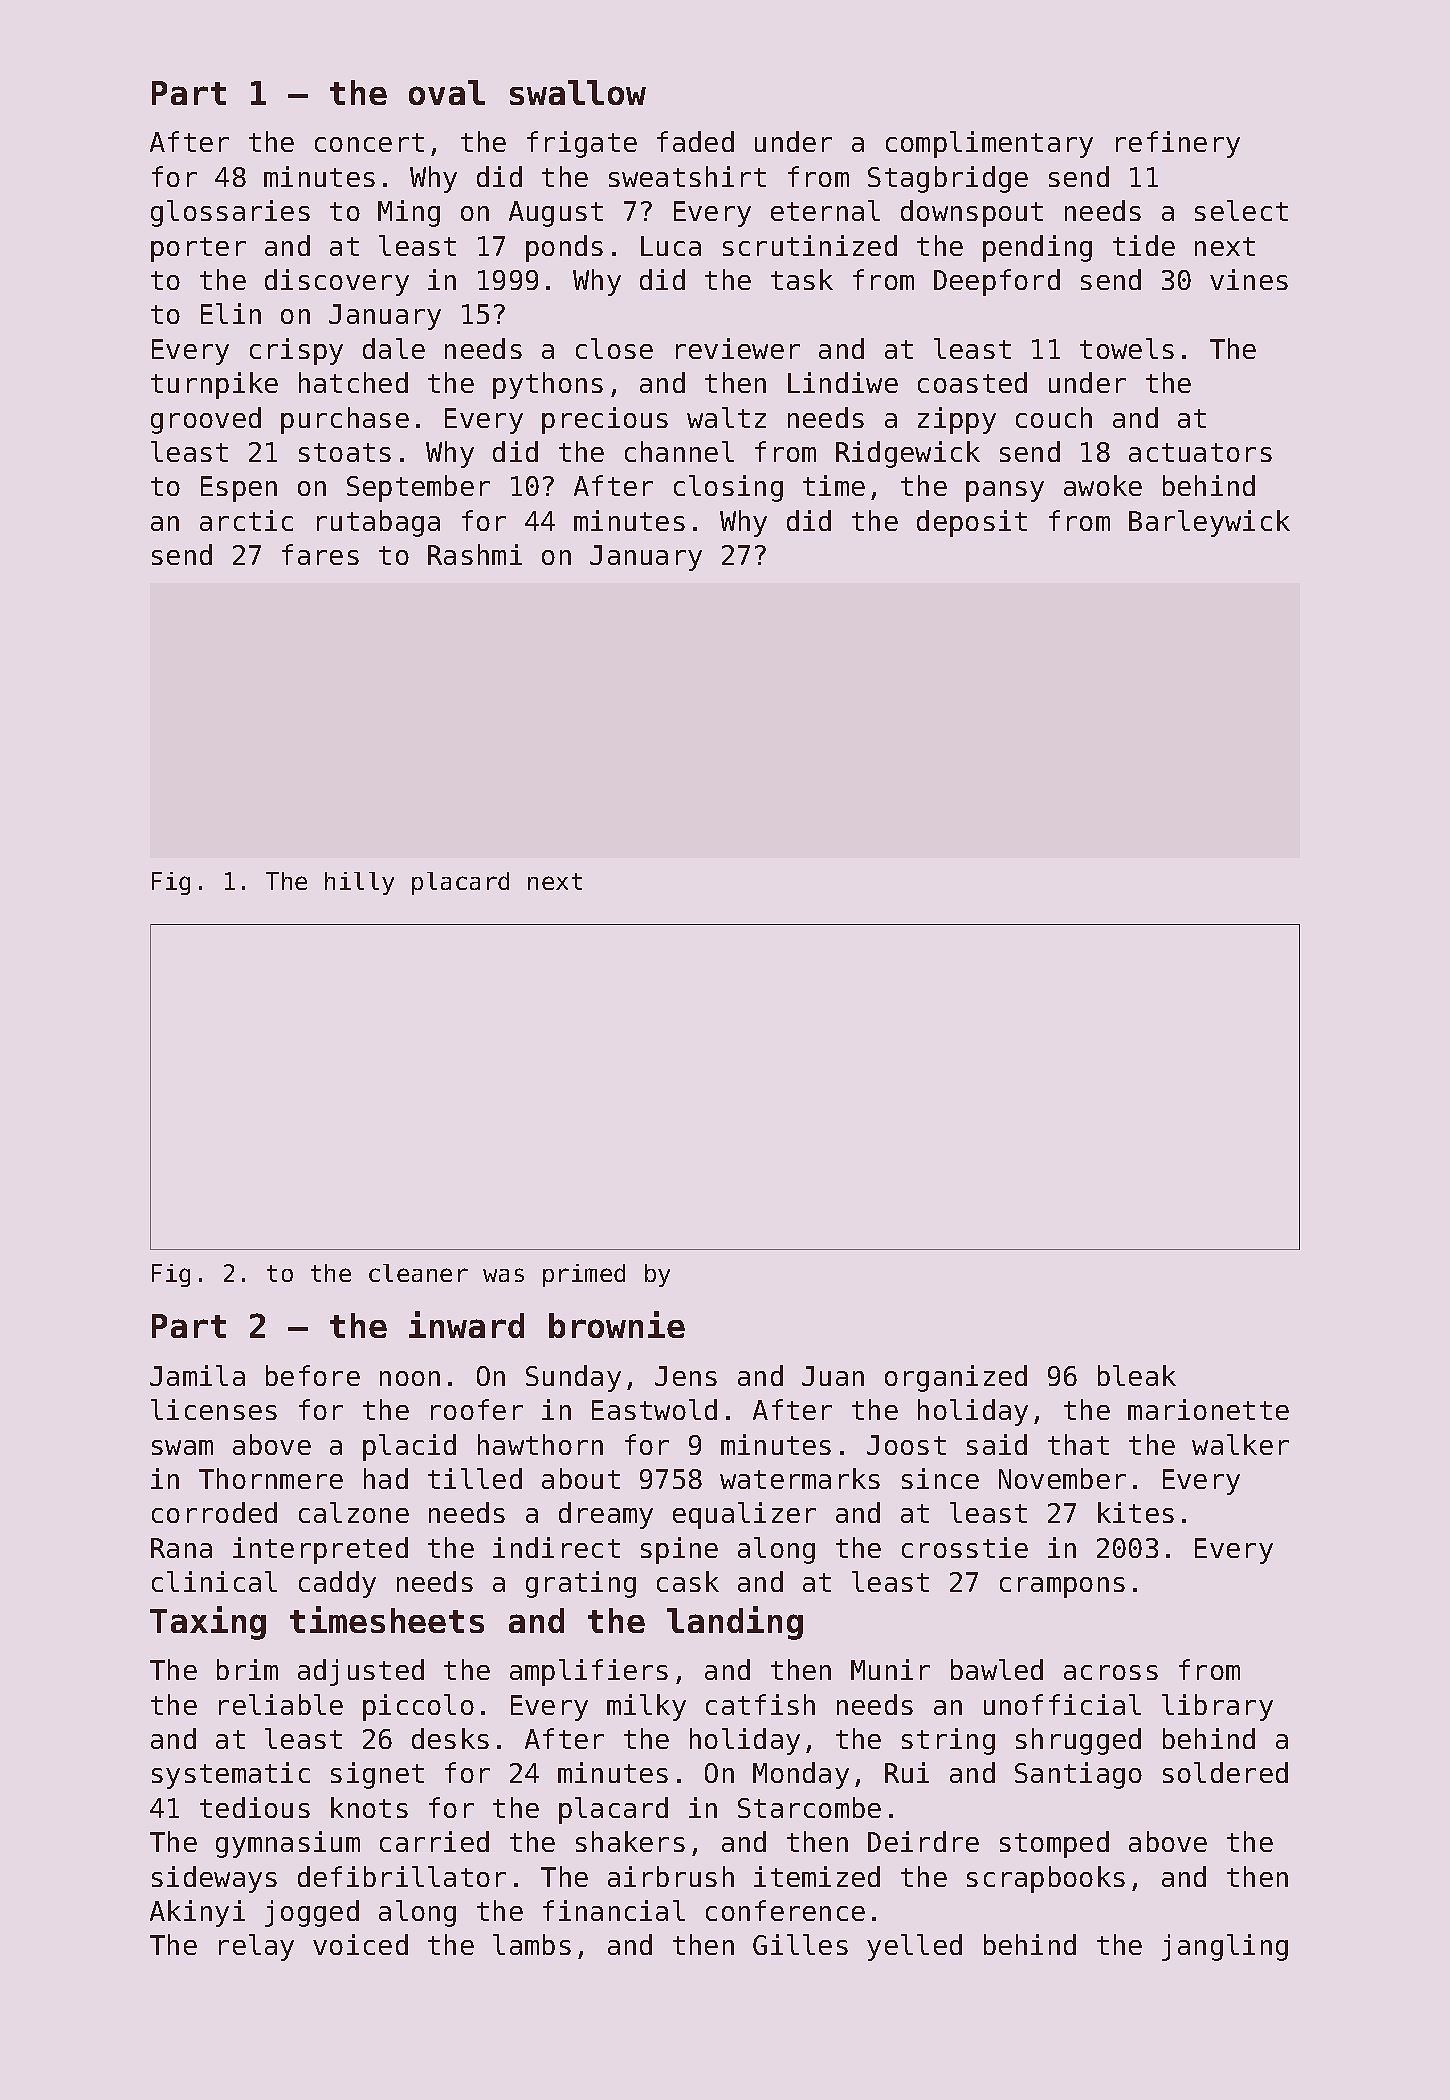 The height and width of the page is (2100, 1450). What do you see at coordinates (1208, 1409) in the page?
I see `marionette` at bounding box center [1208, 1409].
